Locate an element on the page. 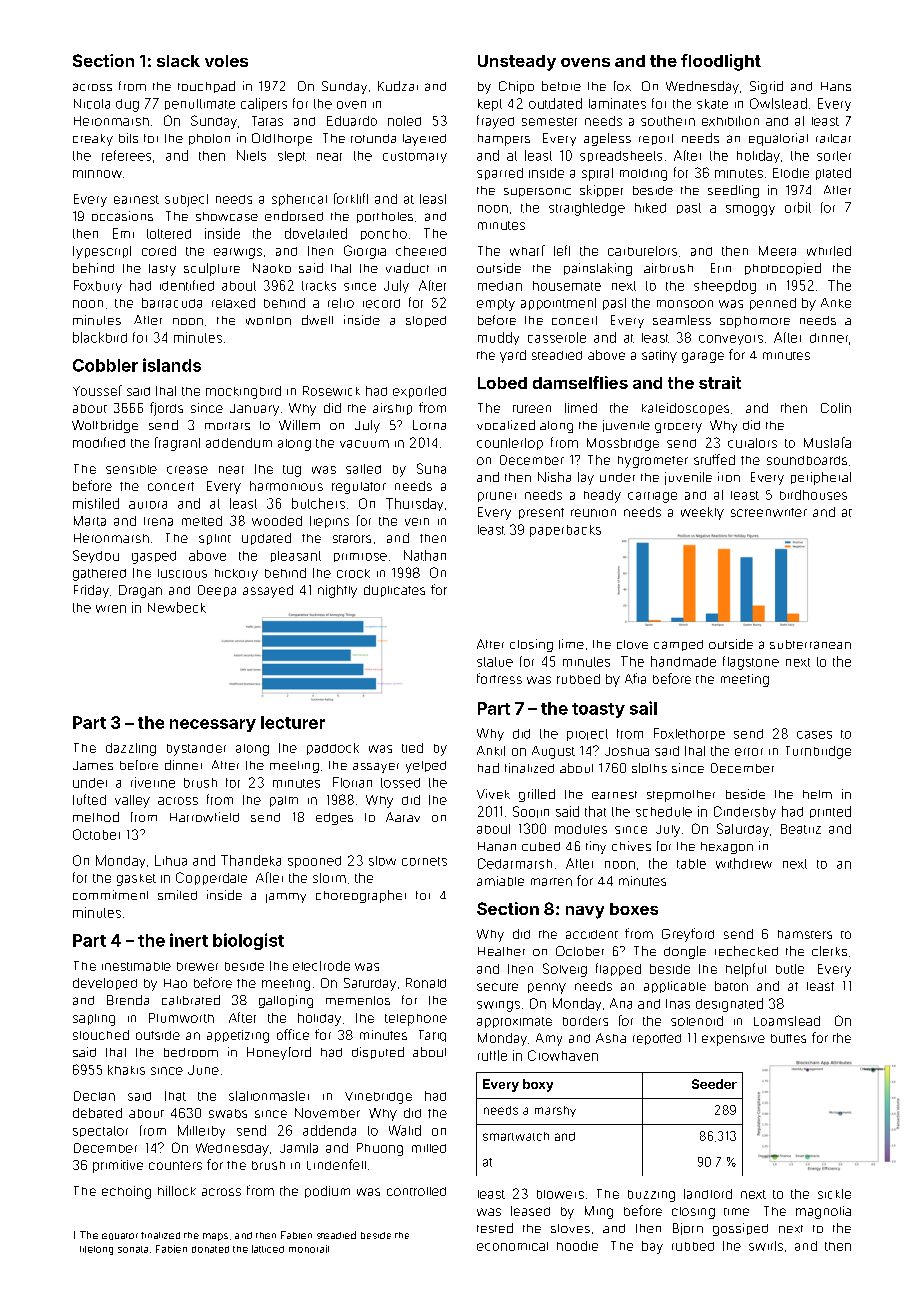  choreographer is located at coordinates (361, 896).
